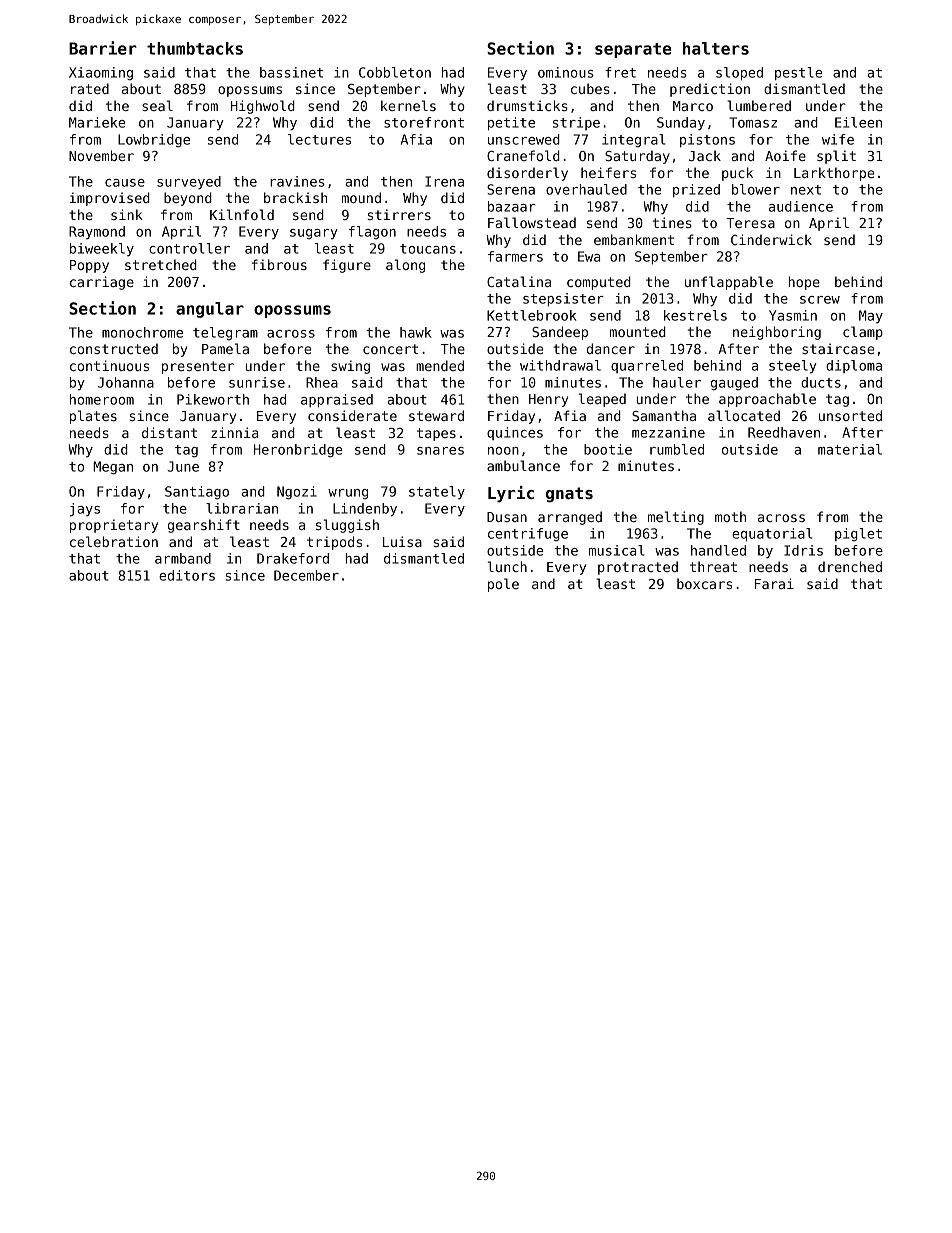  I want to click on Kettlebrook, so click(531, 315).
